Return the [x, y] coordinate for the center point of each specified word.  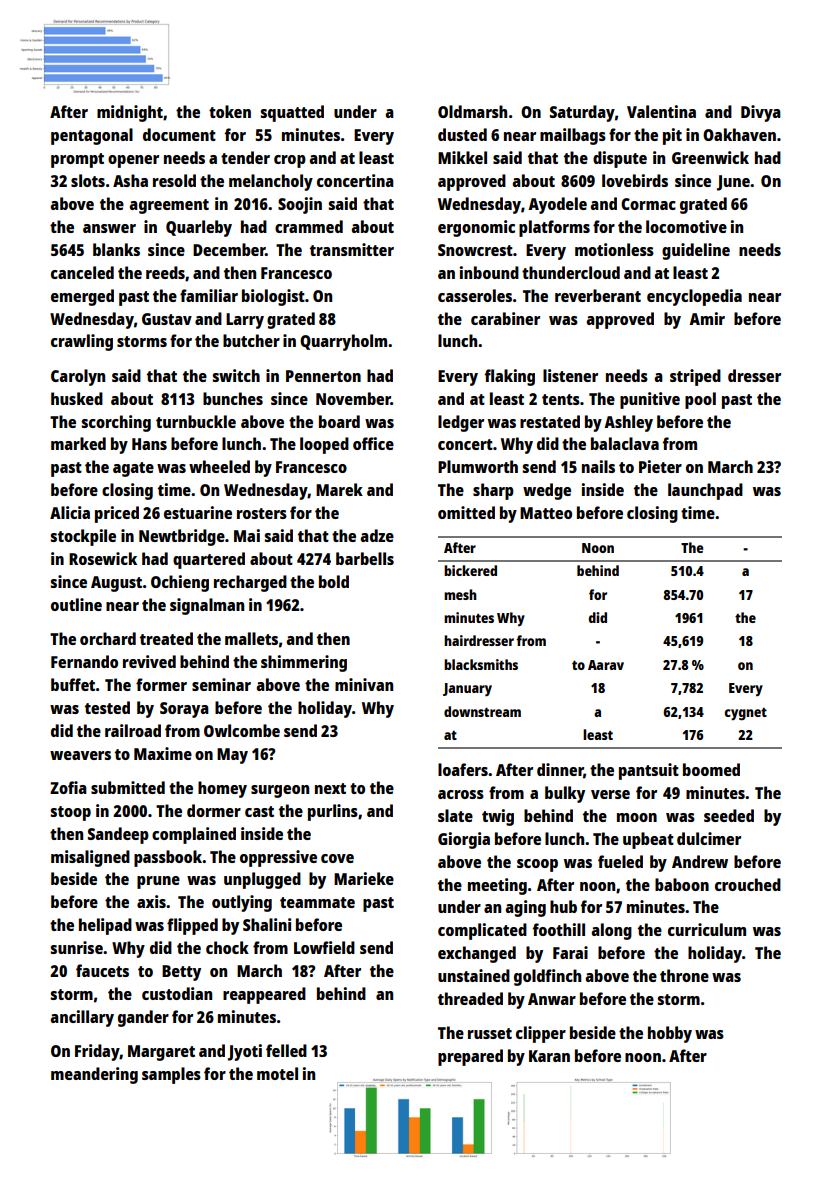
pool [700, 400]
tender [245, 157]
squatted [292, 113]
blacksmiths [481, 664]
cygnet [745, 714]
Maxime [163, 753]
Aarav [606, 665]
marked [78, 443]
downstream [482, 711]
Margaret [161, 1053]
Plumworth [478, 466]
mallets [251, 638]
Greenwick [710, 157]
